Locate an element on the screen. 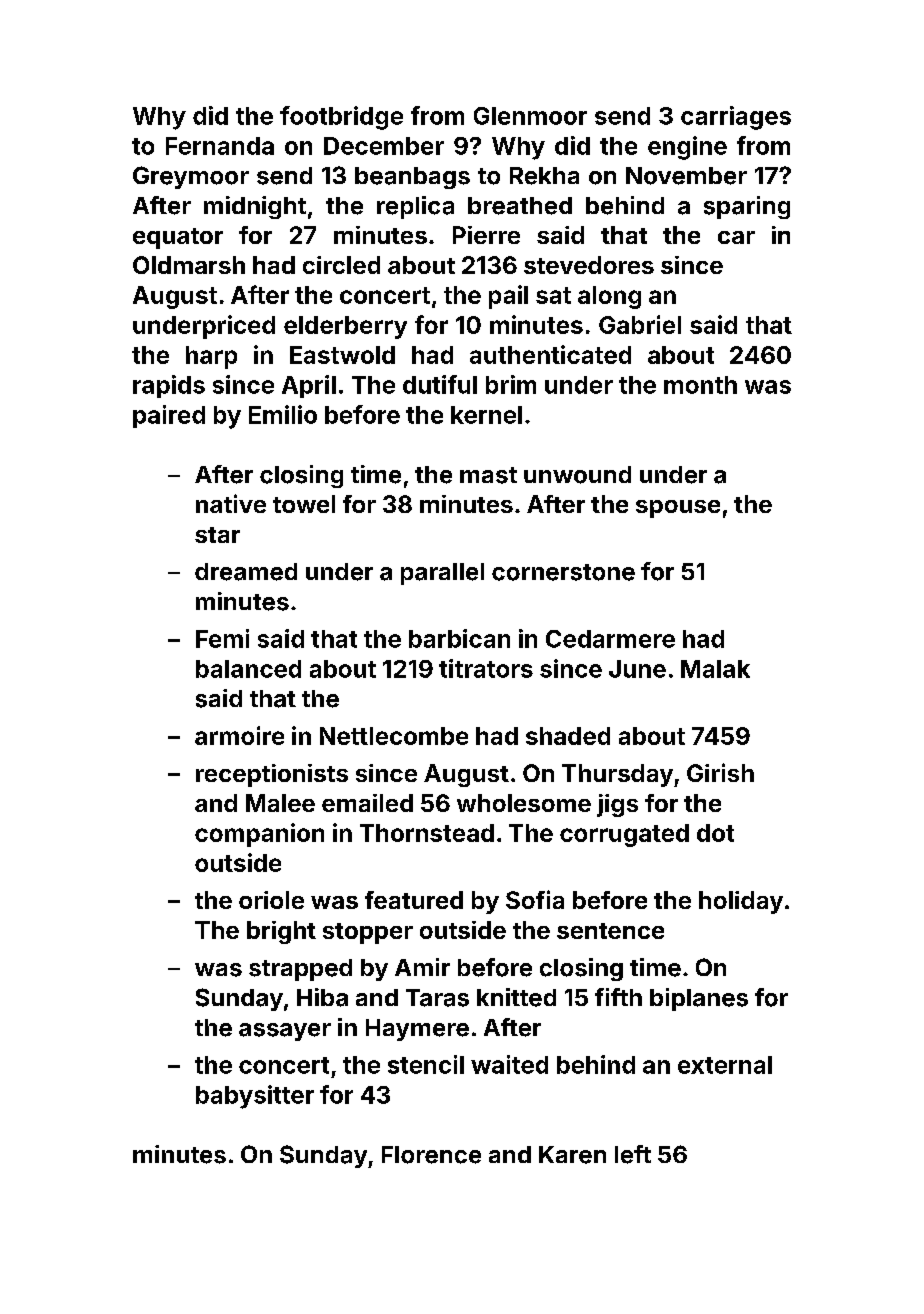 This screenshot has height=1314, width=924. Malak is located at coordinates (715, 669).
